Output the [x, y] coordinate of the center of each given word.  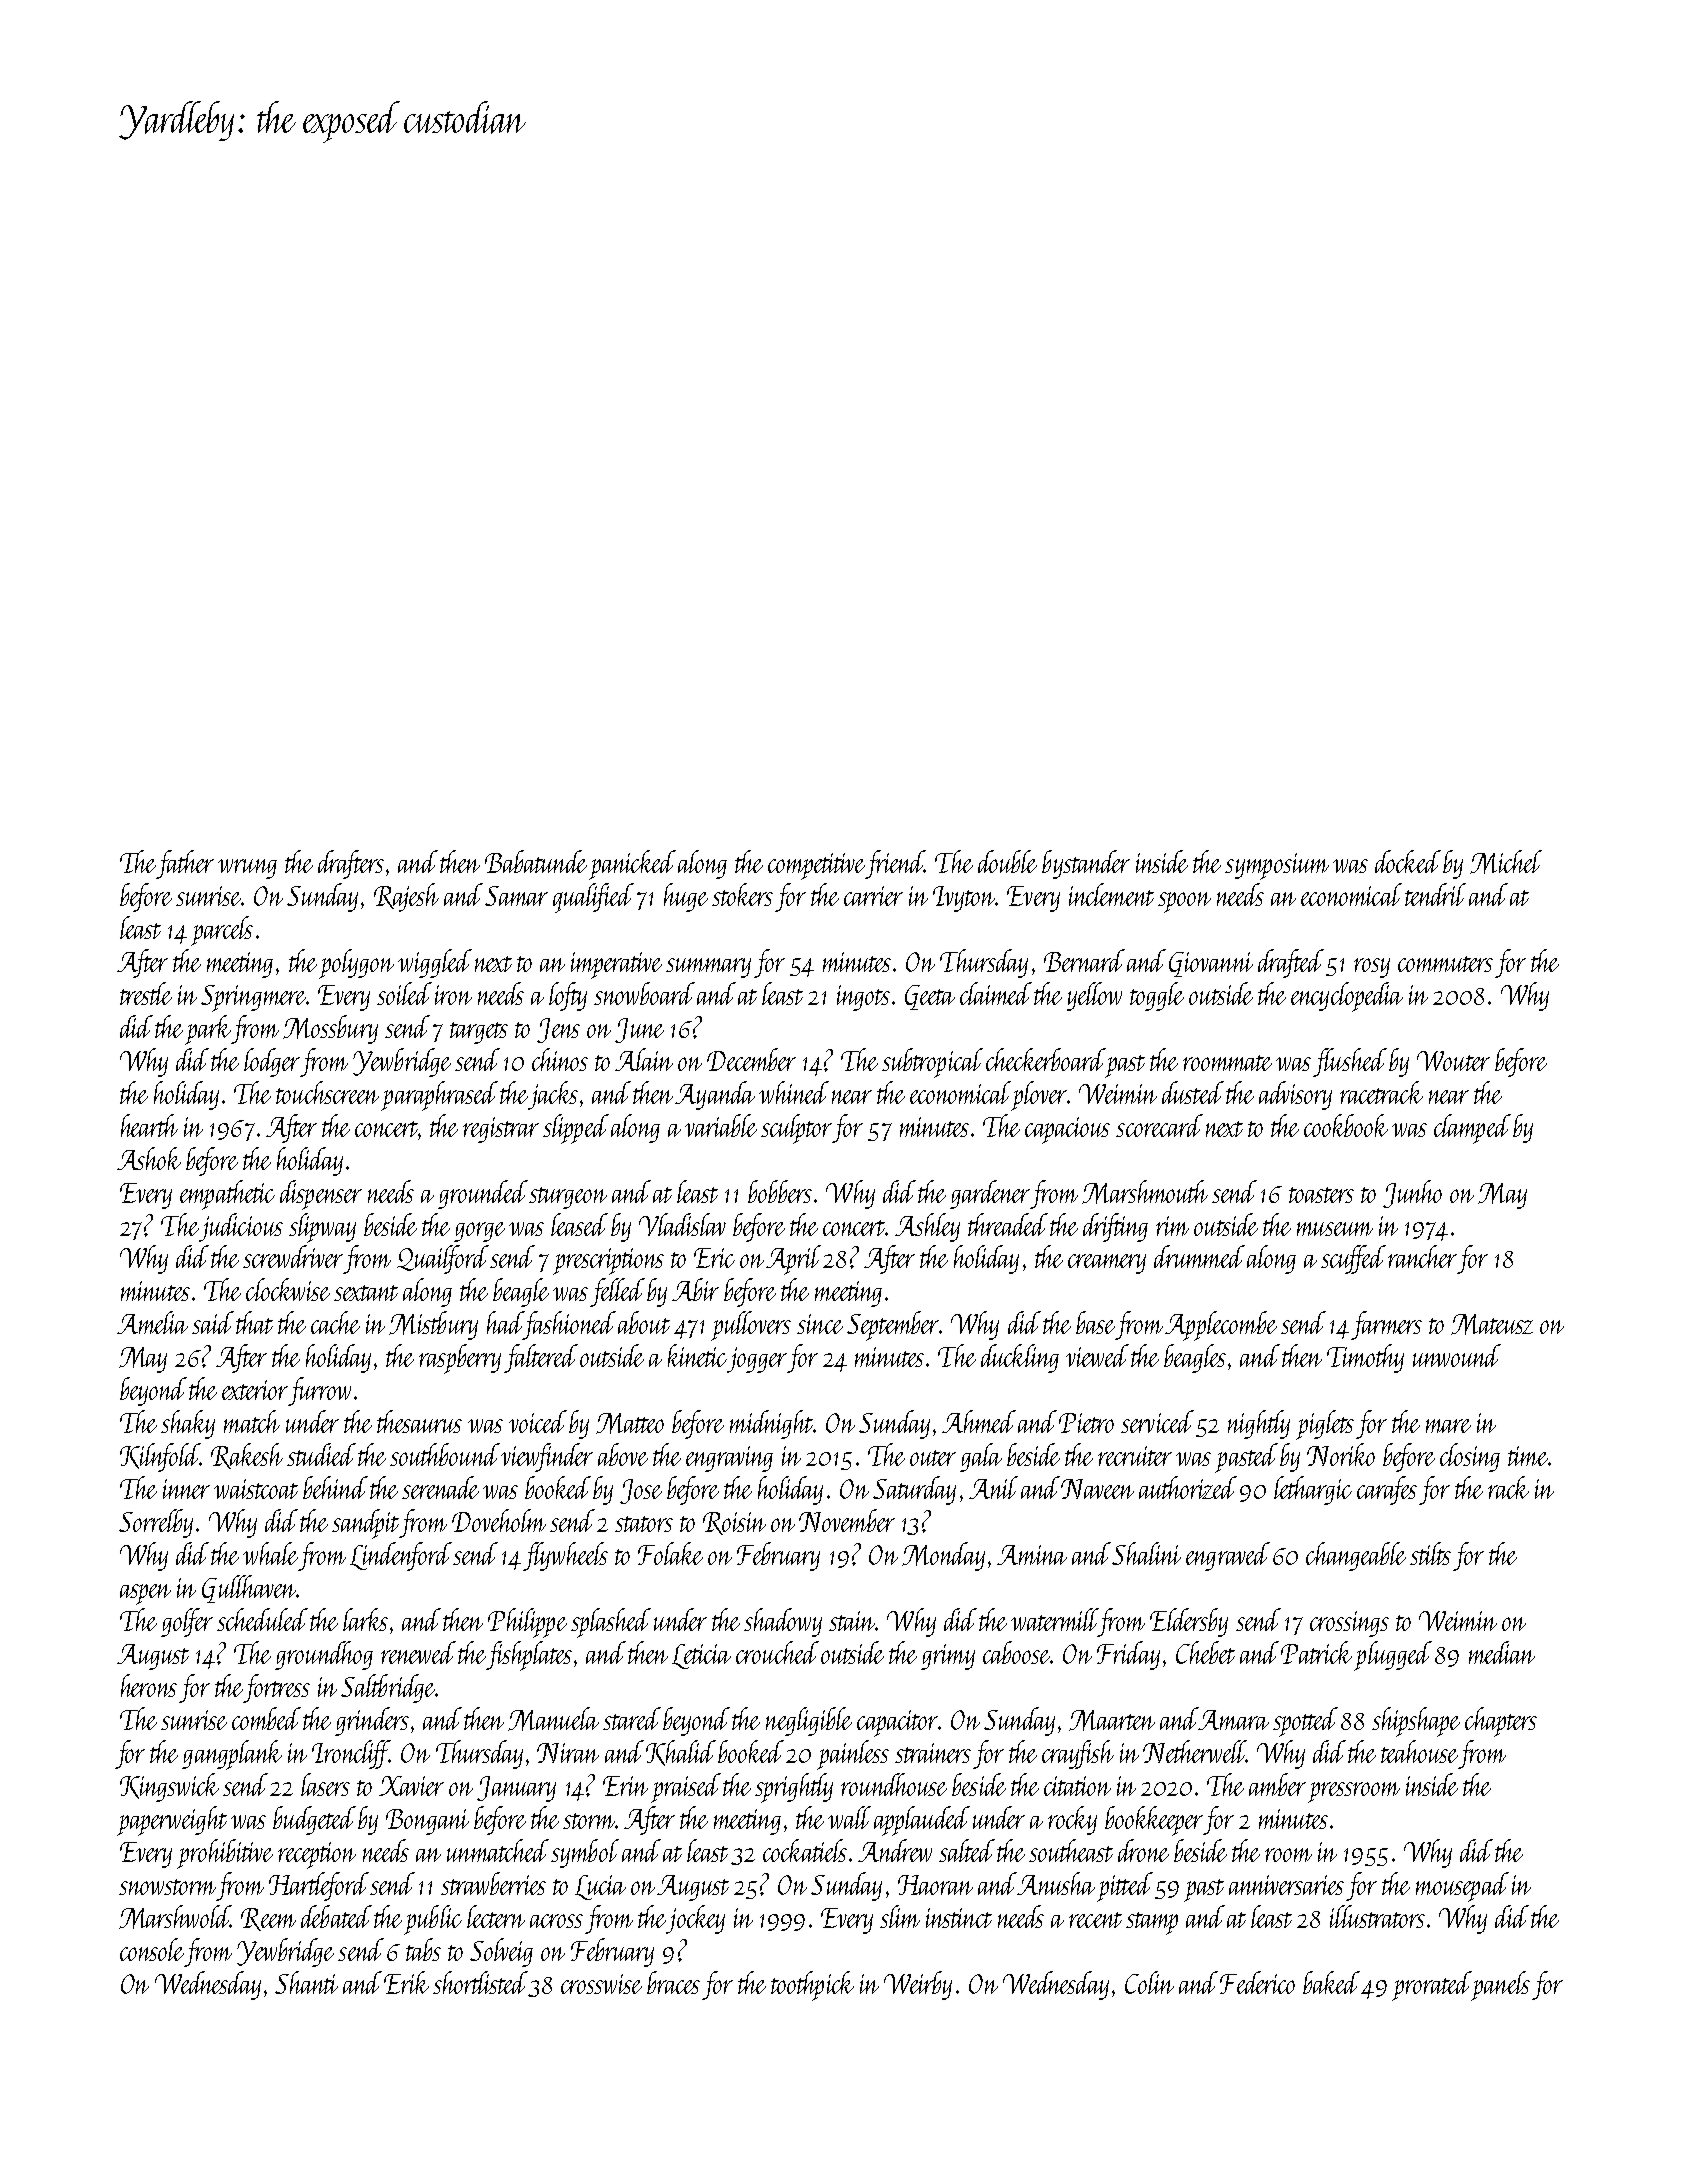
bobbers [780, 1191]
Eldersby [1189, 1622]
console [152, 1949]
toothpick [812, 1986]
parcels [222, 931]
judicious [240, 1227]
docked [1408, 861]
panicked [632, 865]
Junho [1412, 1194]
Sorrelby [156, 1523]
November [847, 1520]
